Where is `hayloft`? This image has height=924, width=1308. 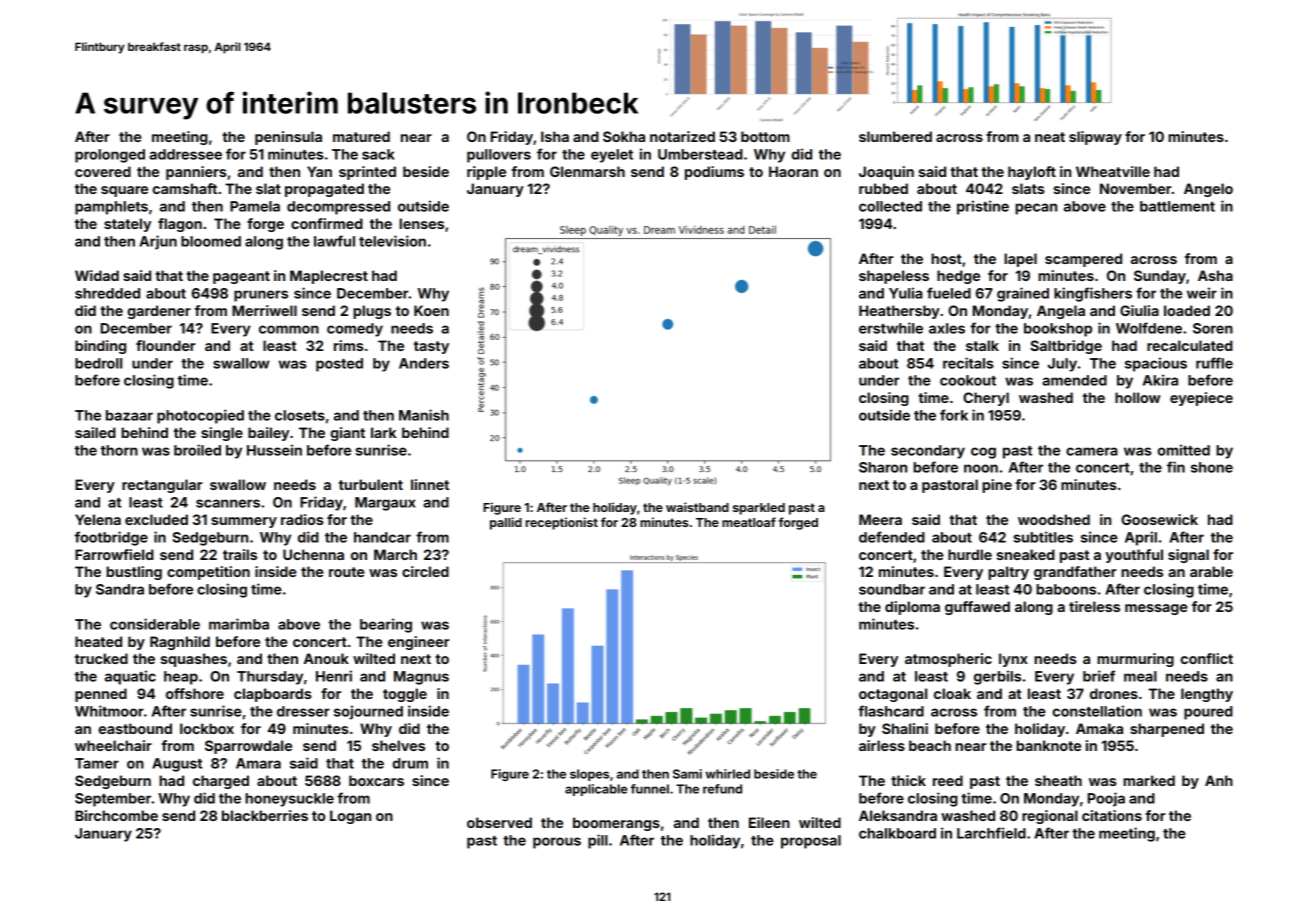 hayloft is located at coordinates (1032, 173).
